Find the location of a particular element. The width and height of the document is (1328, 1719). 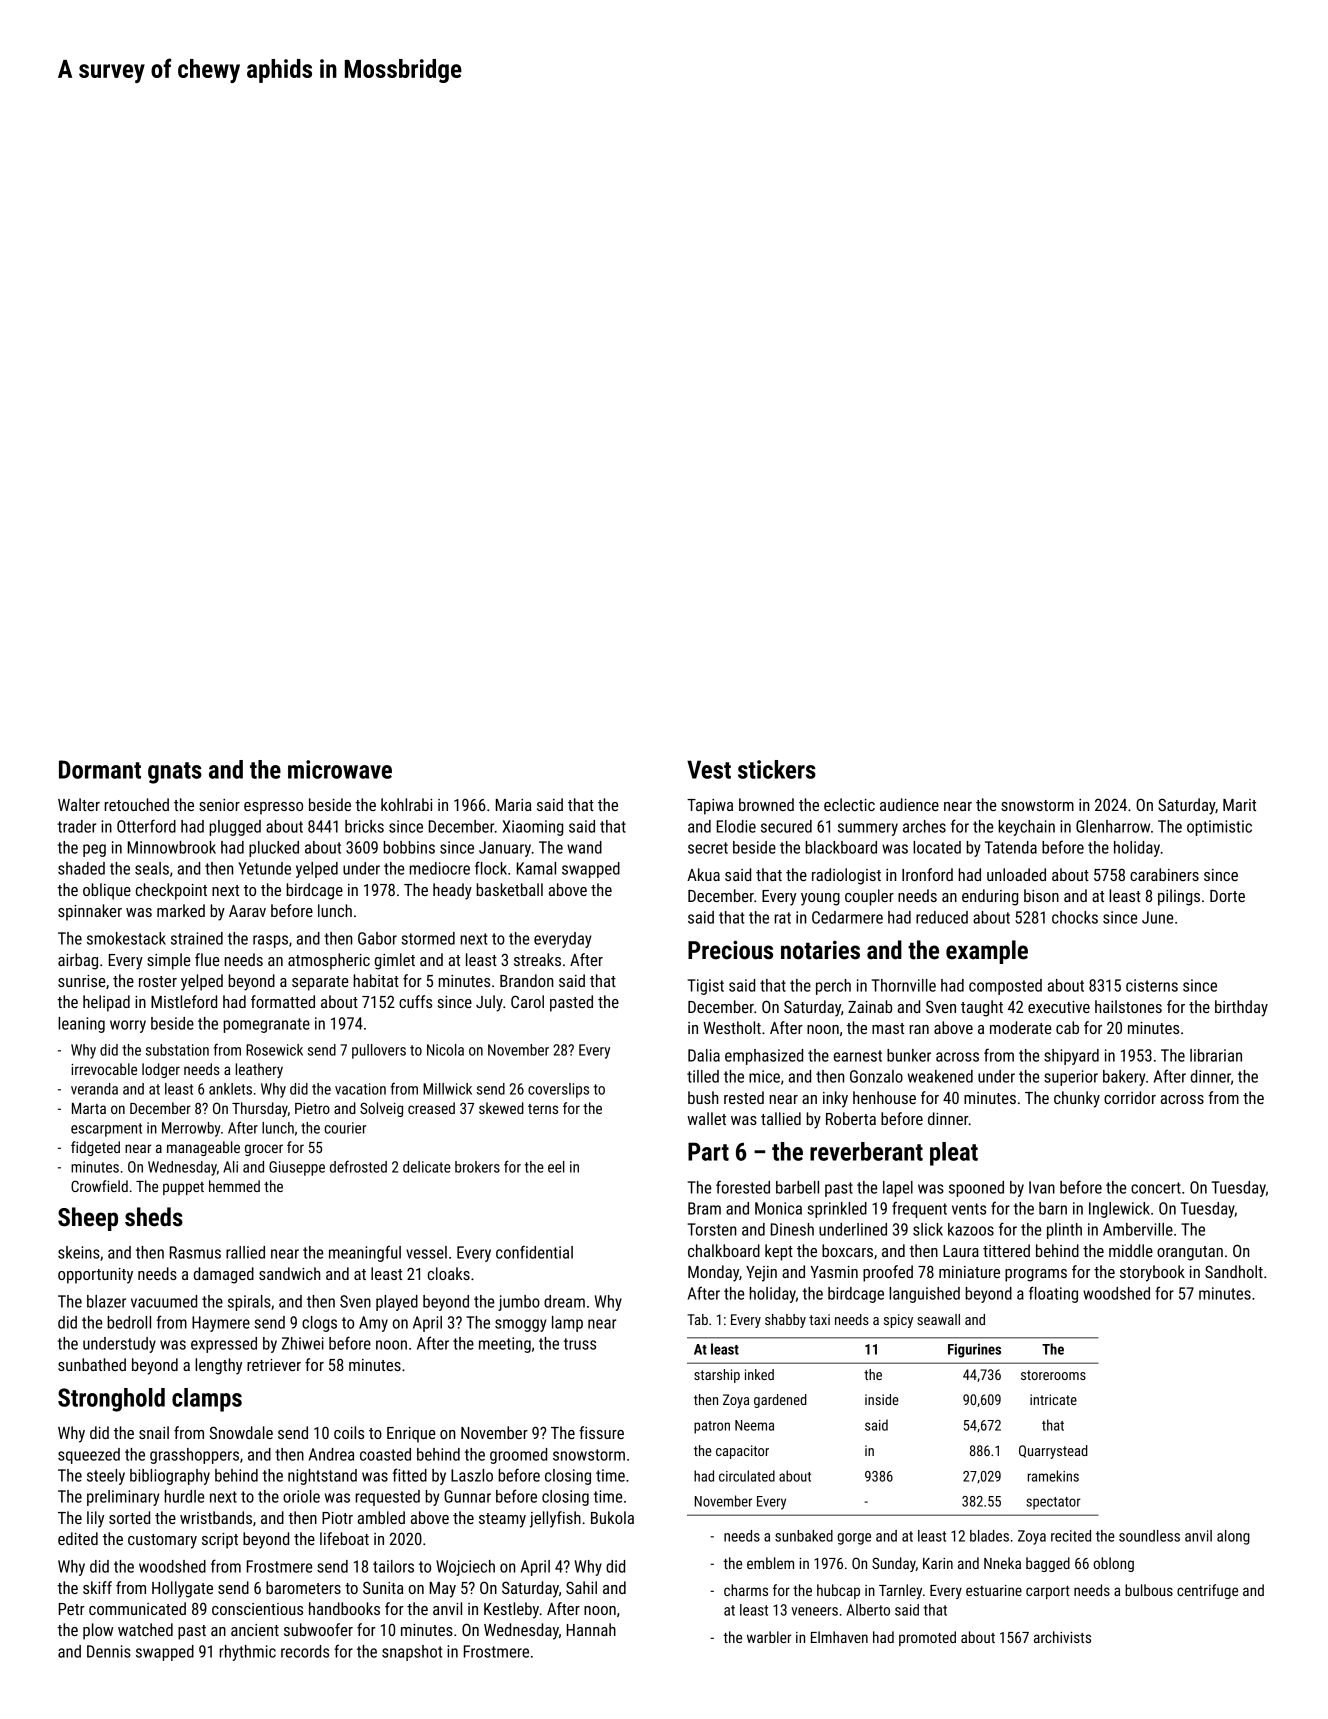

birthday is located at coordinates (1241, 1008).
